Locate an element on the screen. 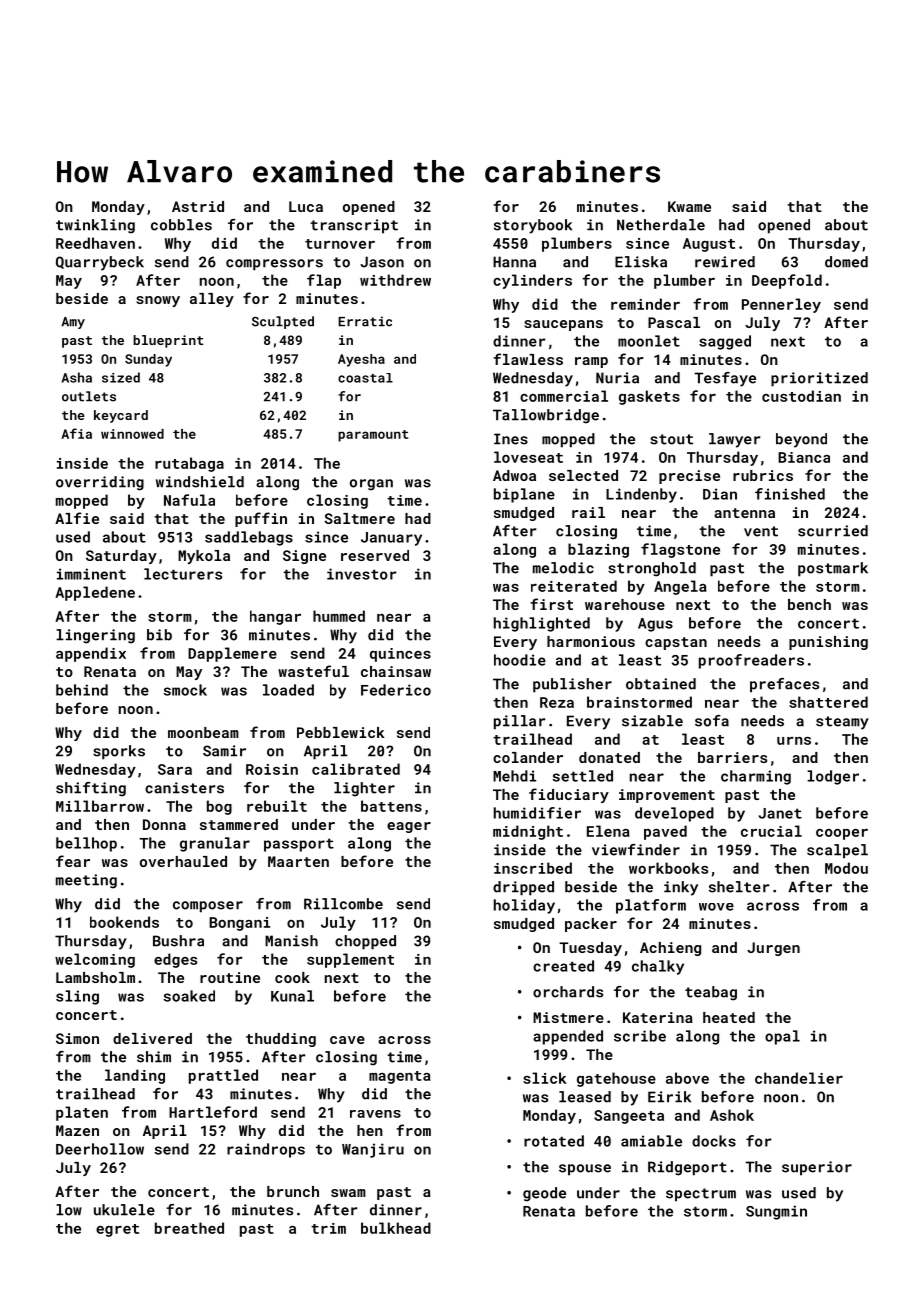 The height and width of the screenshot is (1311, 924). storybook is located at coordinates (533, 226).
